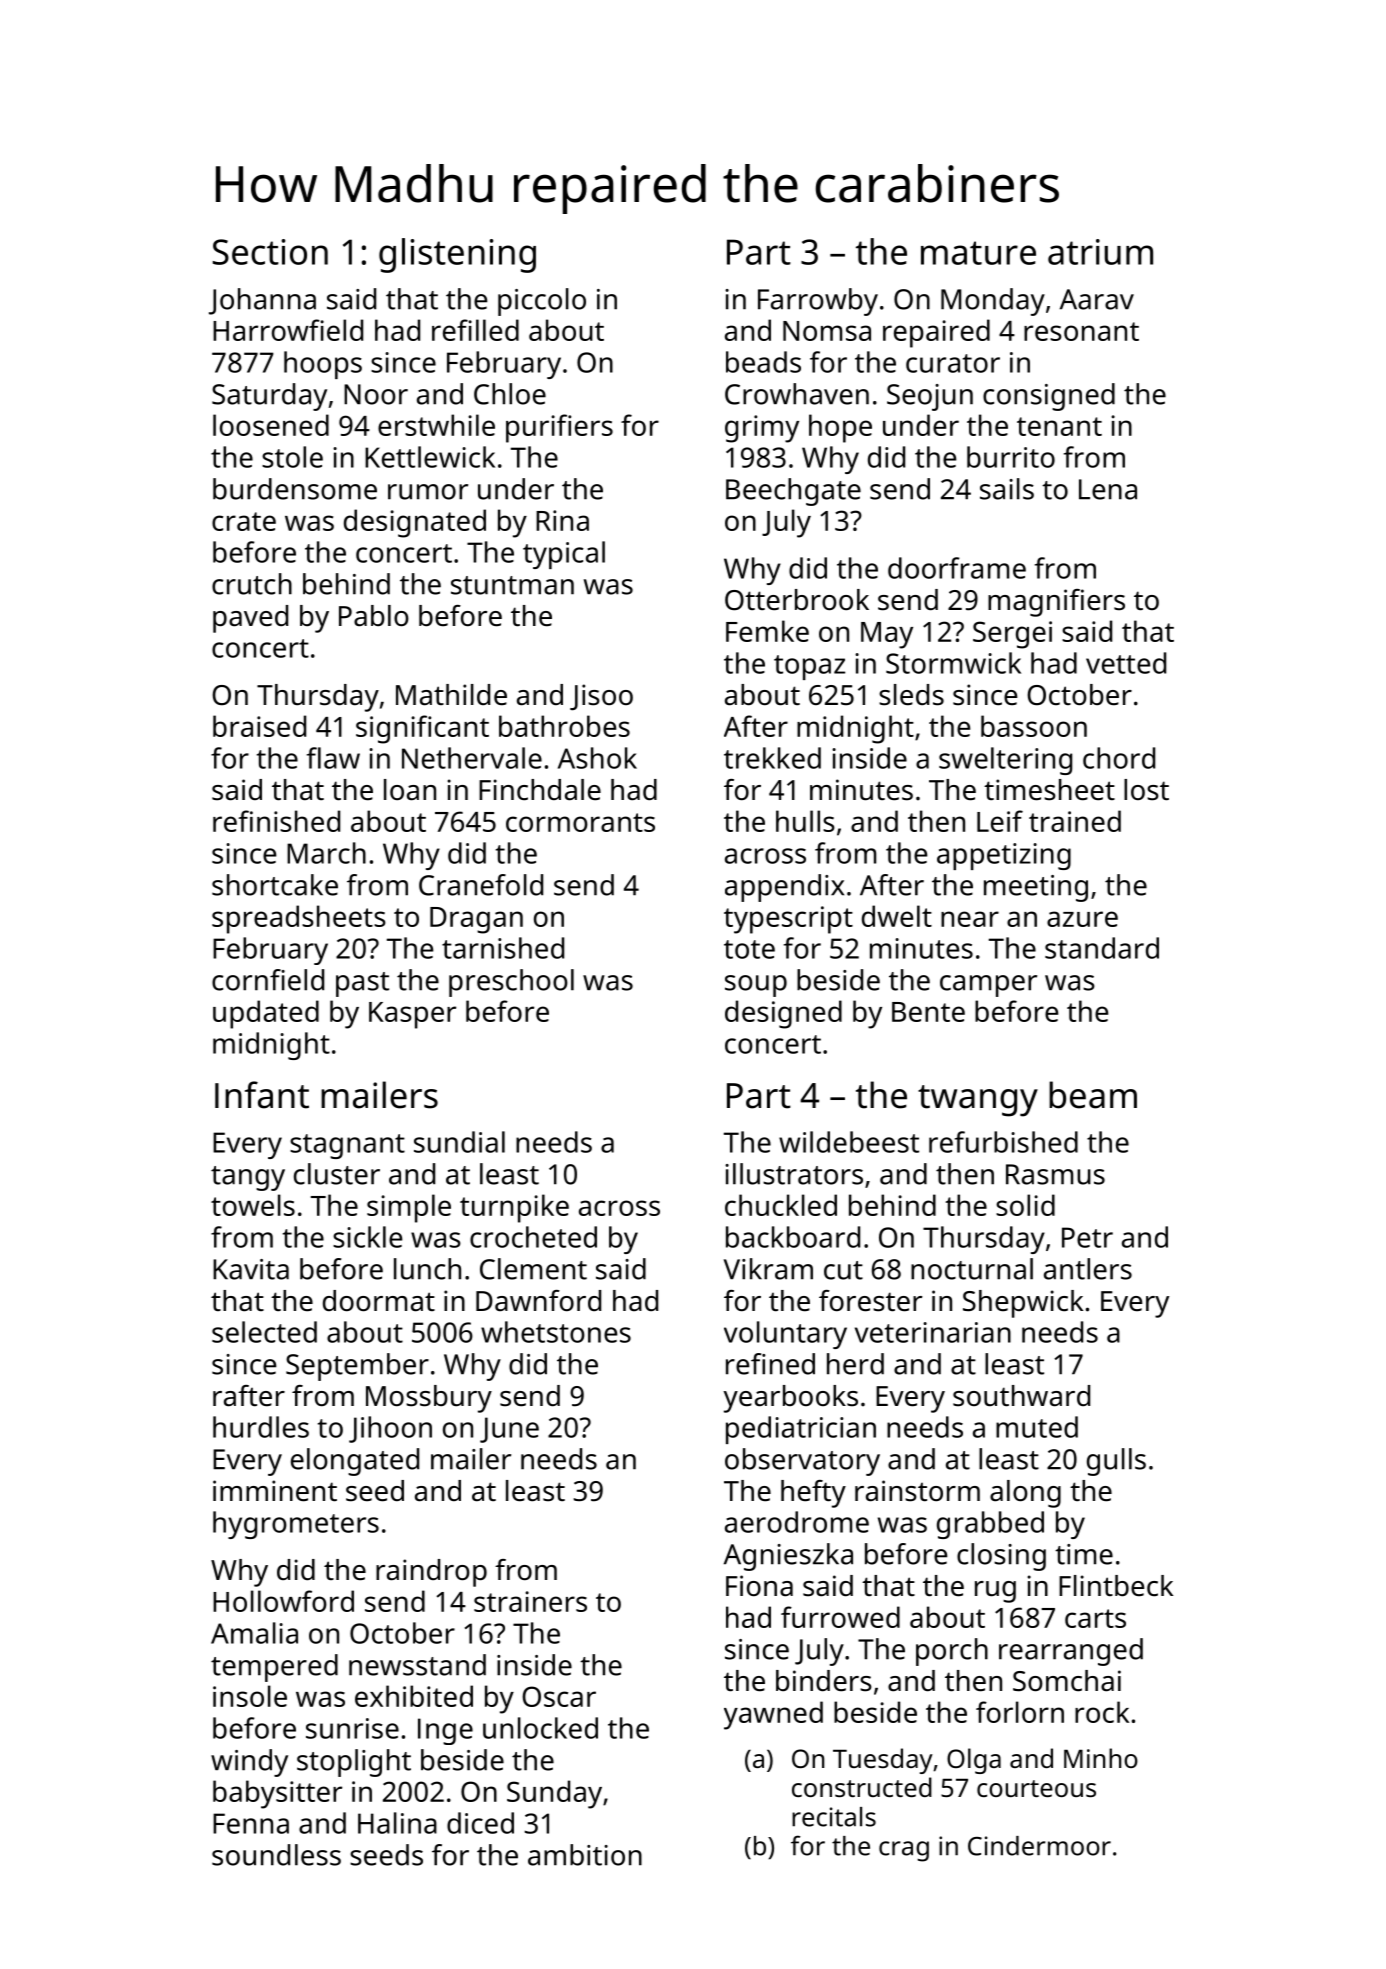  I want to click on refilled, so click(475, 330).
